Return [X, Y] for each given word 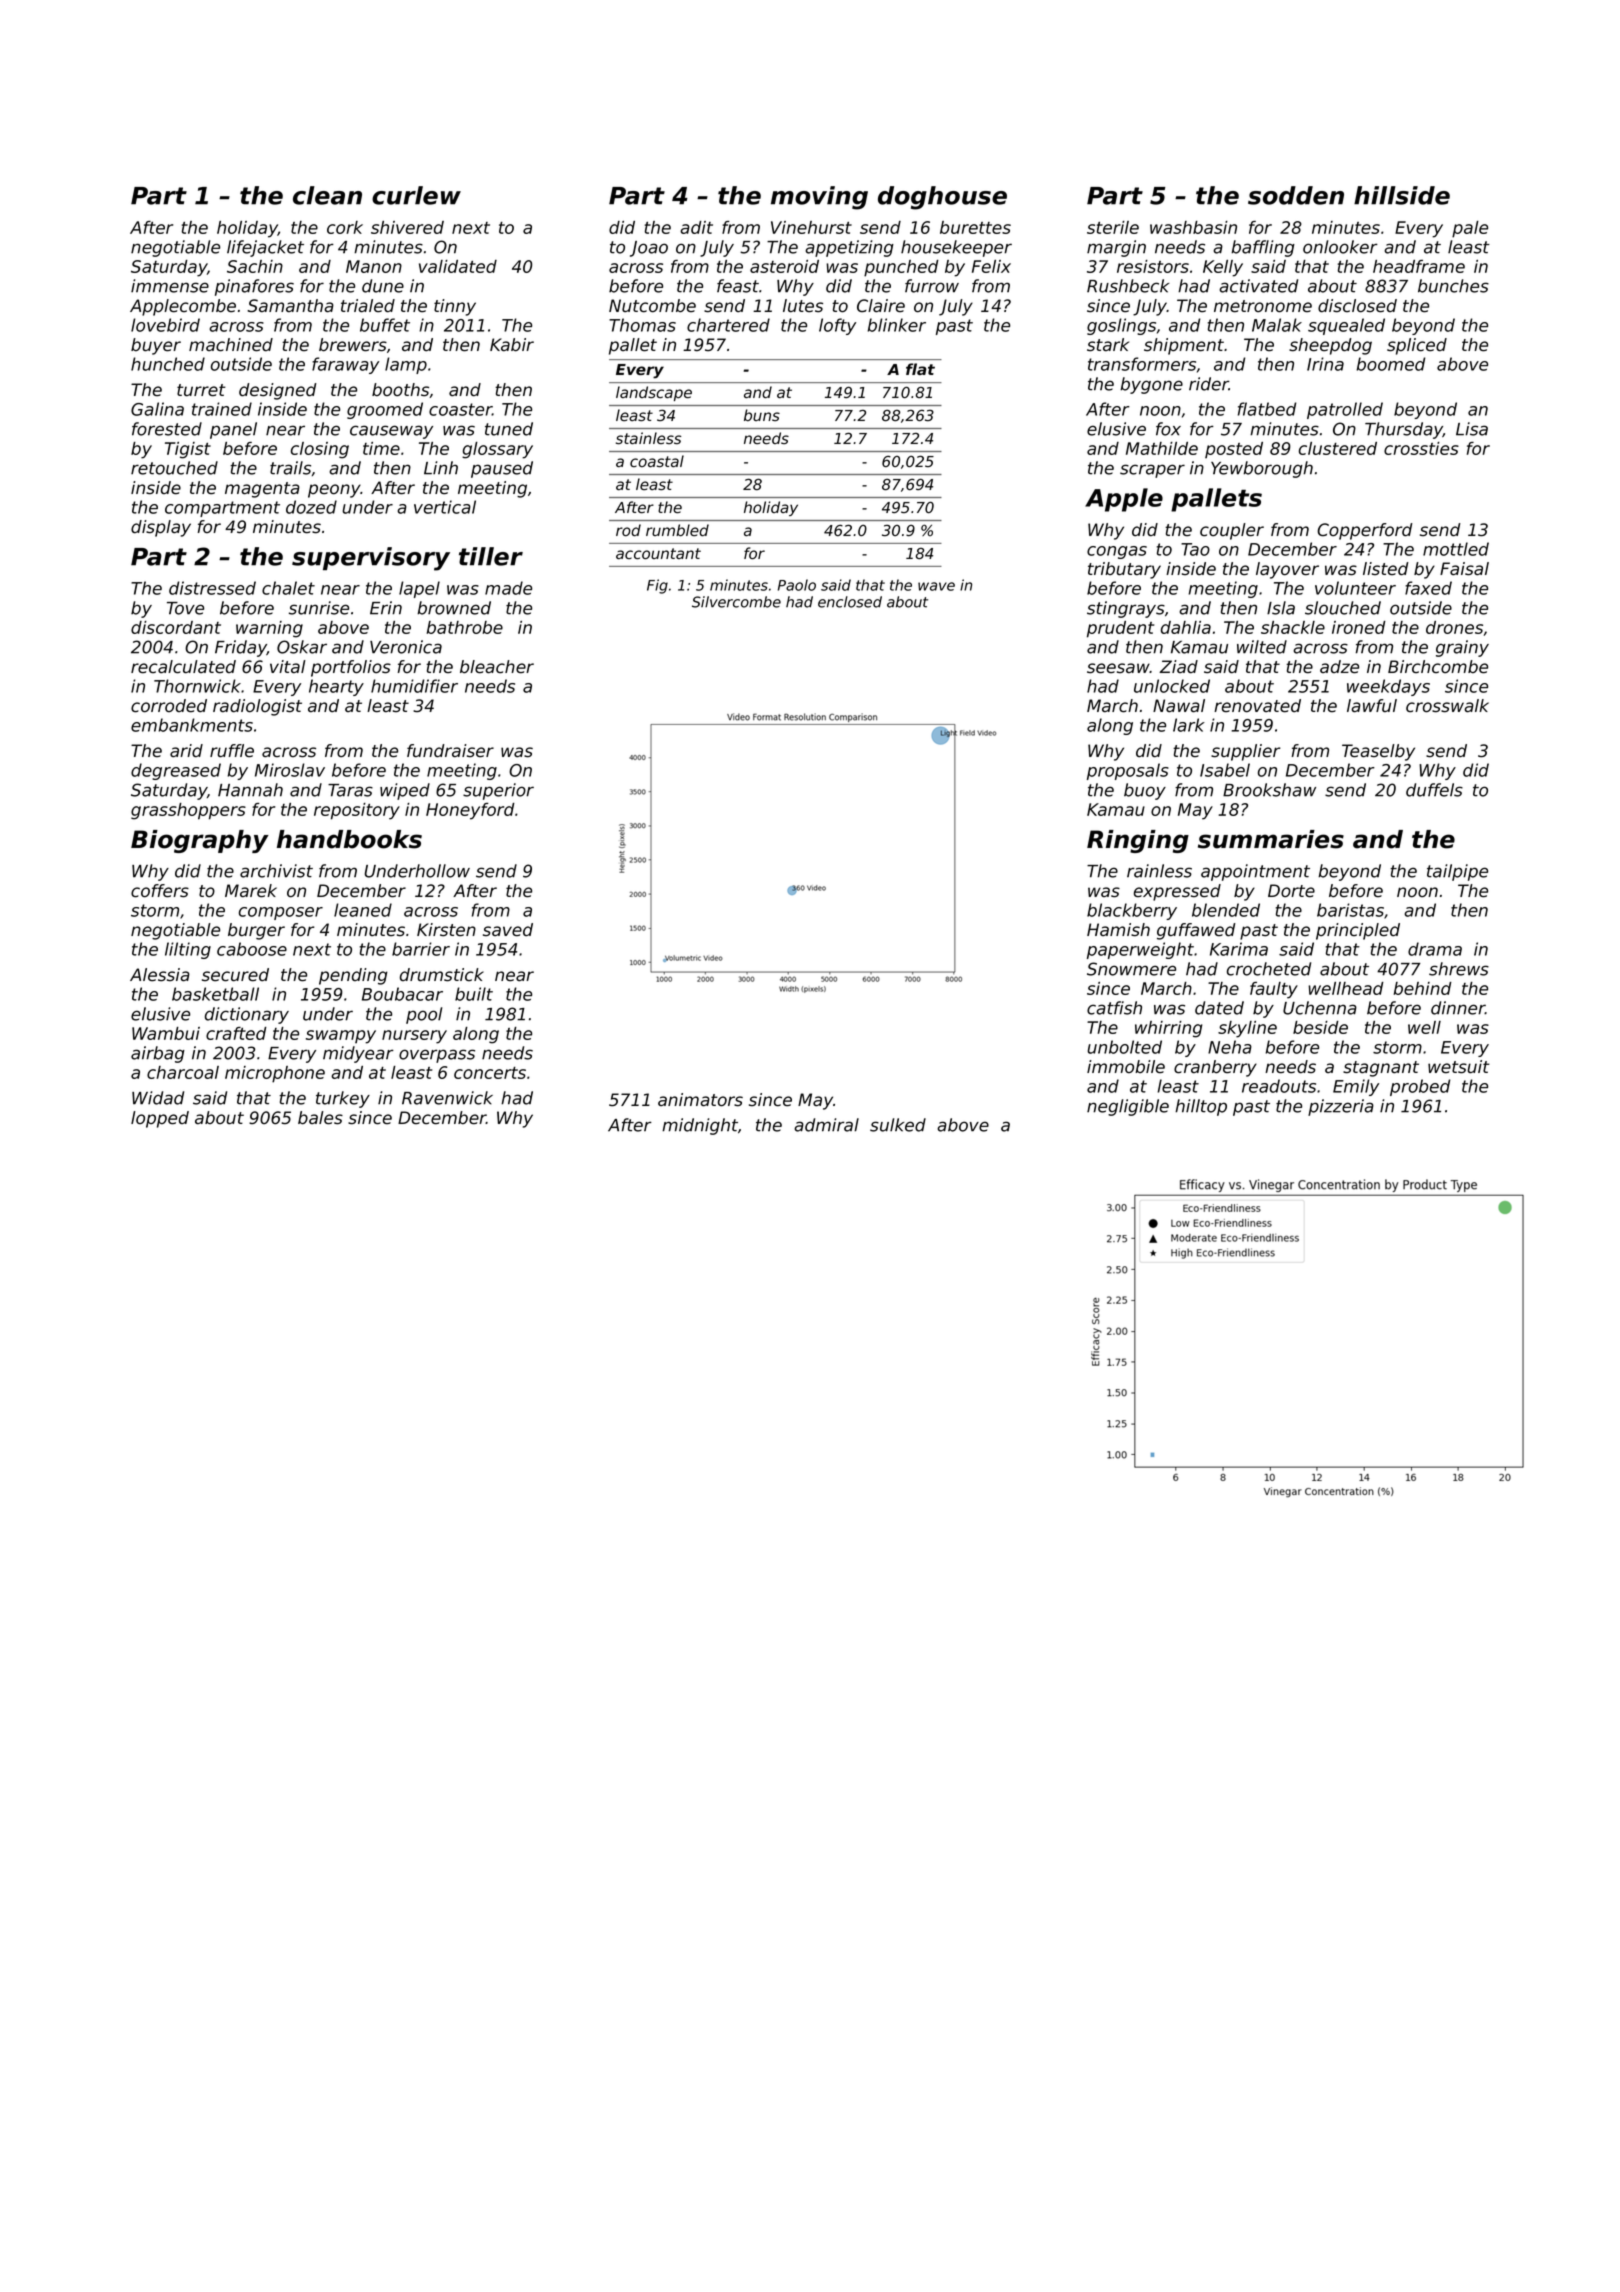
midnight [700, 1126]
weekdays [1388, 687]
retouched [174, 468]
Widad [158, 1098]
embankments [192, 725]
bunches [1453, 286]
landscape [654, 393]
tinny [455, 307]
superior [498, 791]
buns [762, 415]
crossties [1421, 448]
